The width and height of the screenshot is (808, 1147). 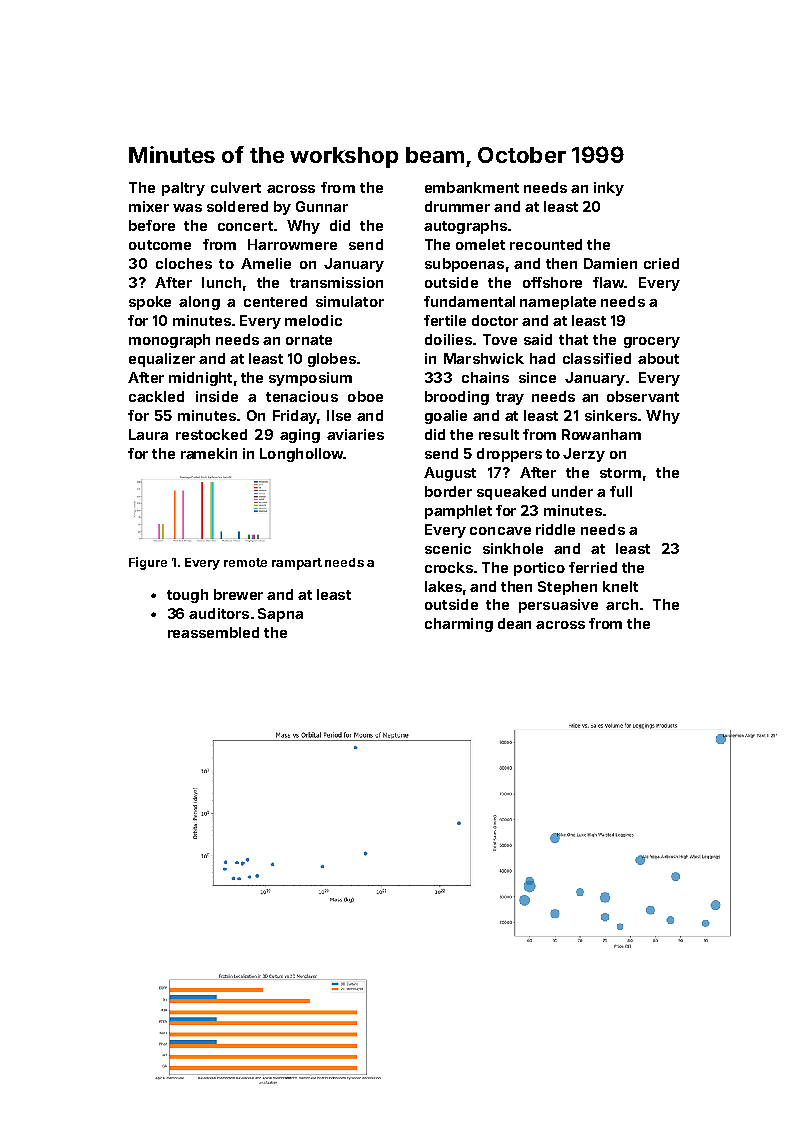 What do you see at coordinates (213, 632) in the screenshot?
I see `reassembled` at bounding box center [213, 632].
